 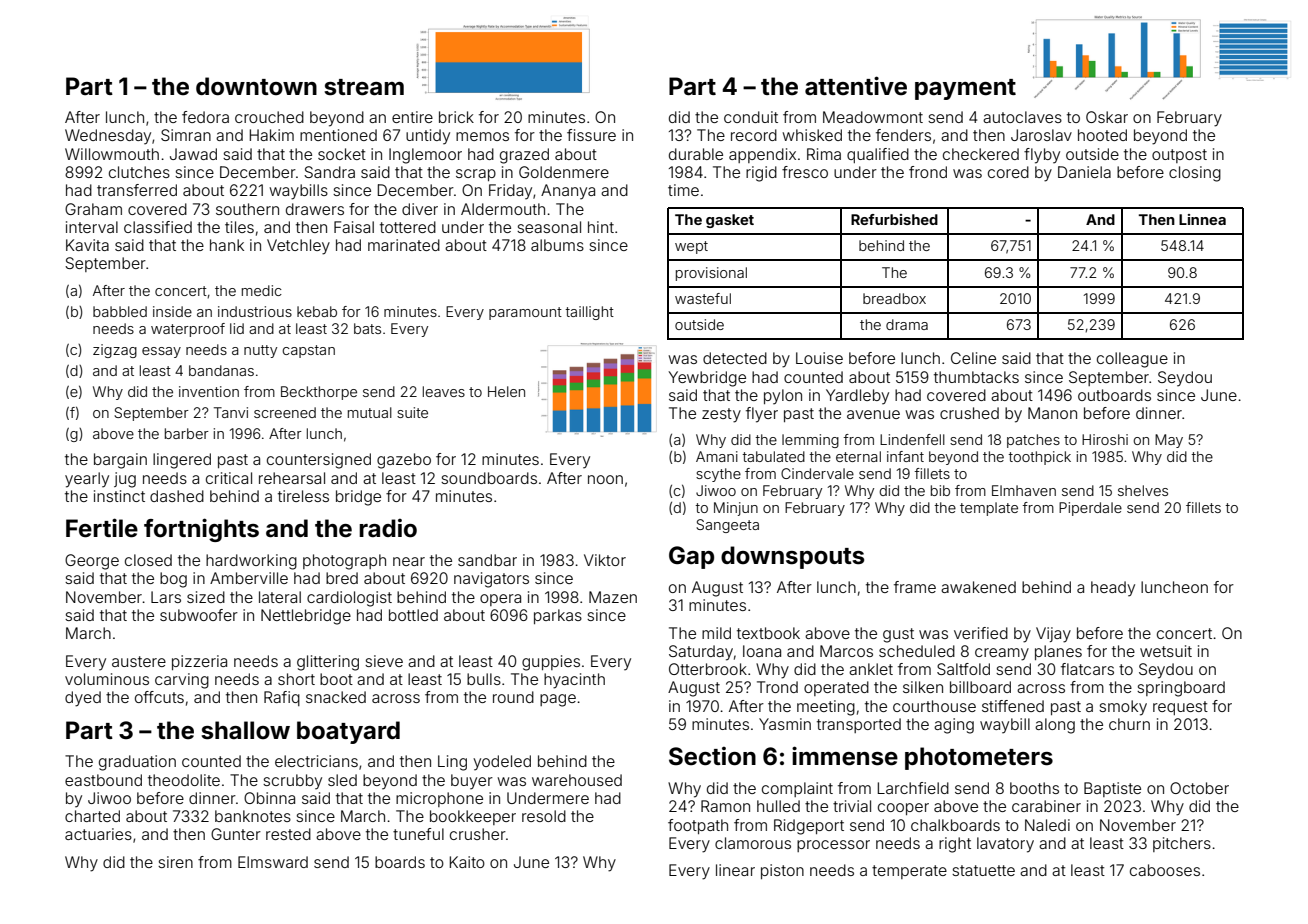 What do you see at coordinates (1202, 219) in the document?
I see `Linnea` at bounding box center [1202, 219].
